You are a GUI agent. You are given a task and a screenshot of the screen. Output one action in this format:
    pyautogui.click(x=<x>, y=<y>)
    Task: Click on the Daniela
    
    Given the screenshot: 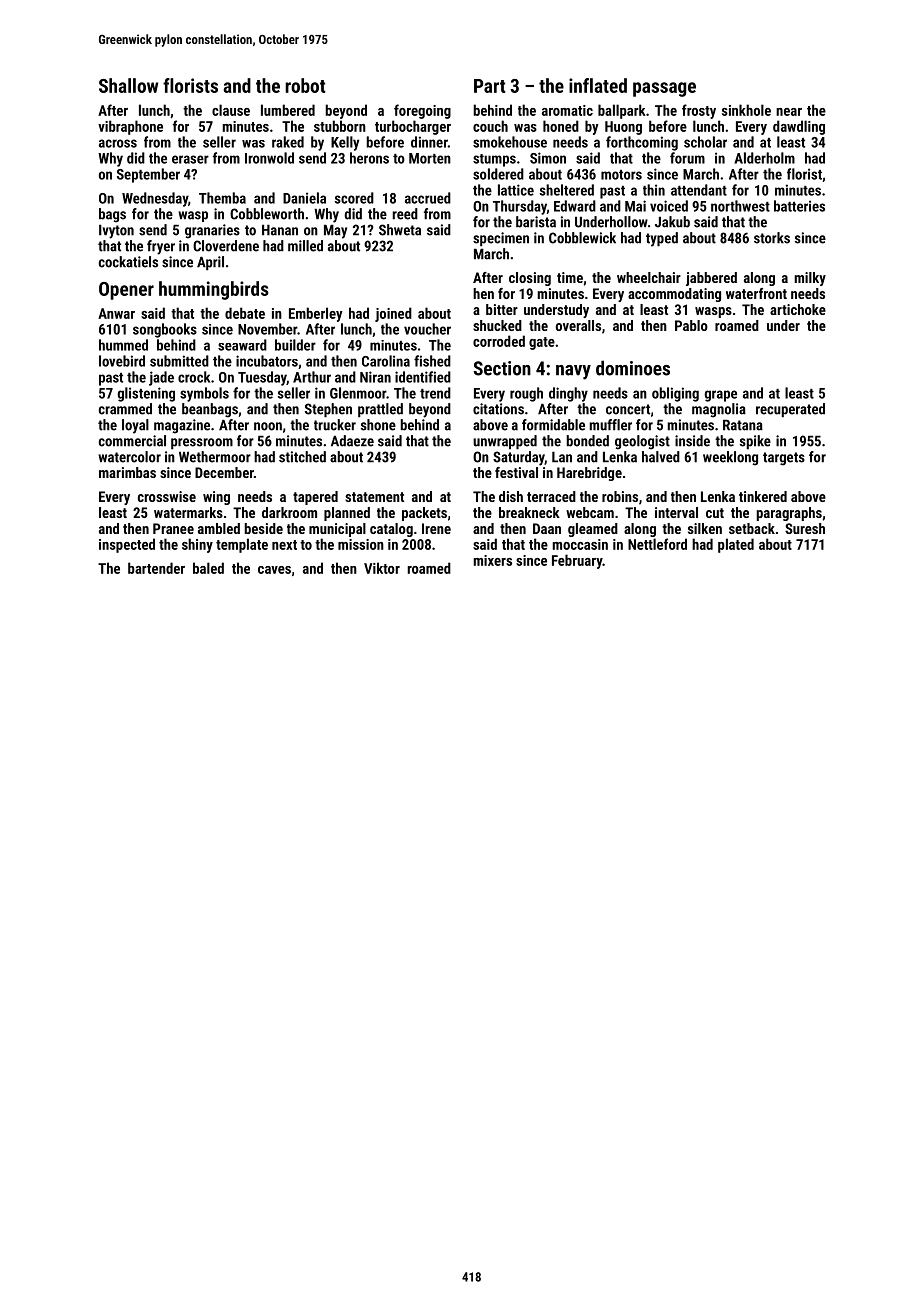 What is the action you would take?
    pyautogui.click(x=304, y=198)
